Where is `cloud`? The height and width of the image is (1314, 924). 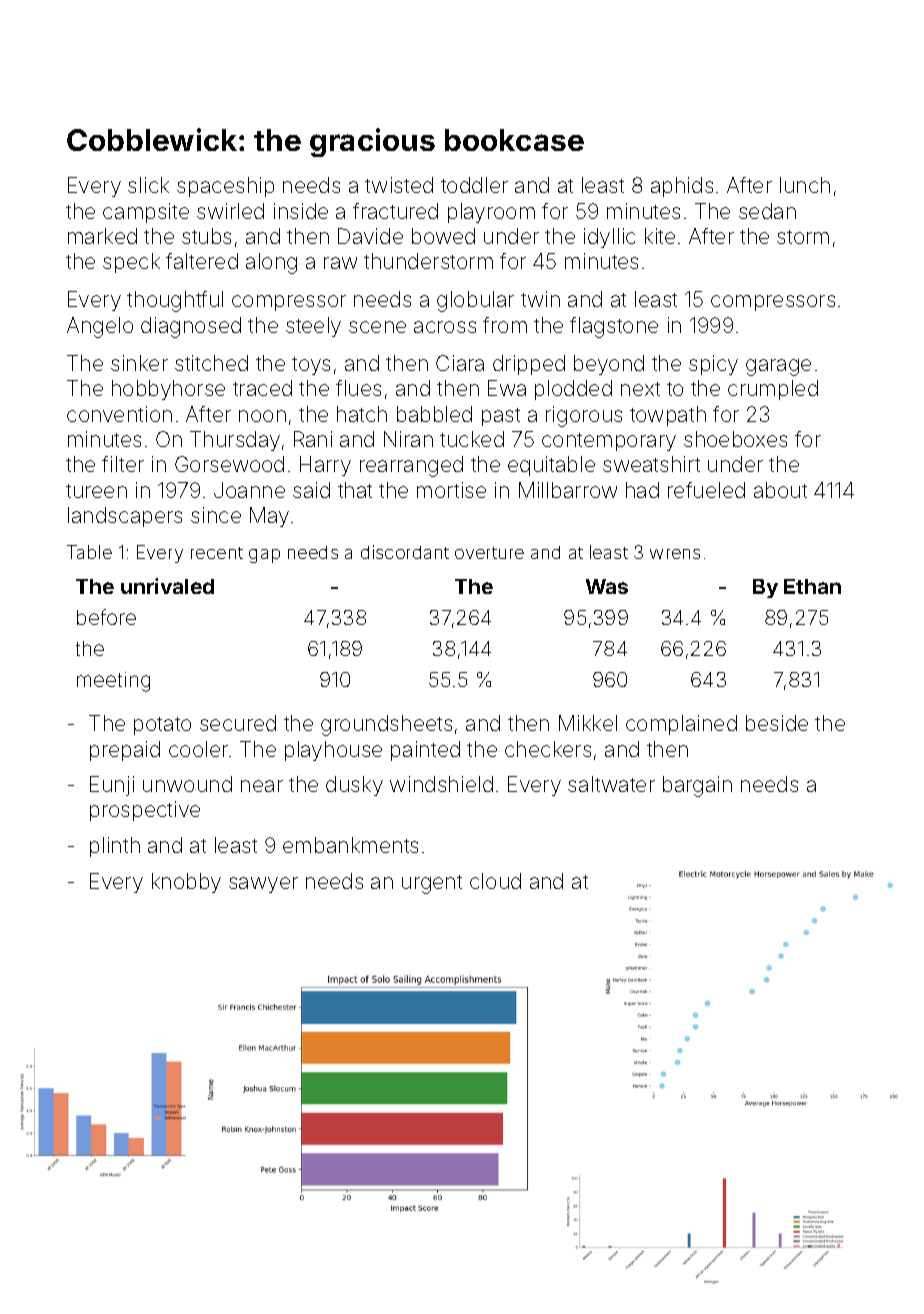 cloud is located at coordinates (495, 881).
